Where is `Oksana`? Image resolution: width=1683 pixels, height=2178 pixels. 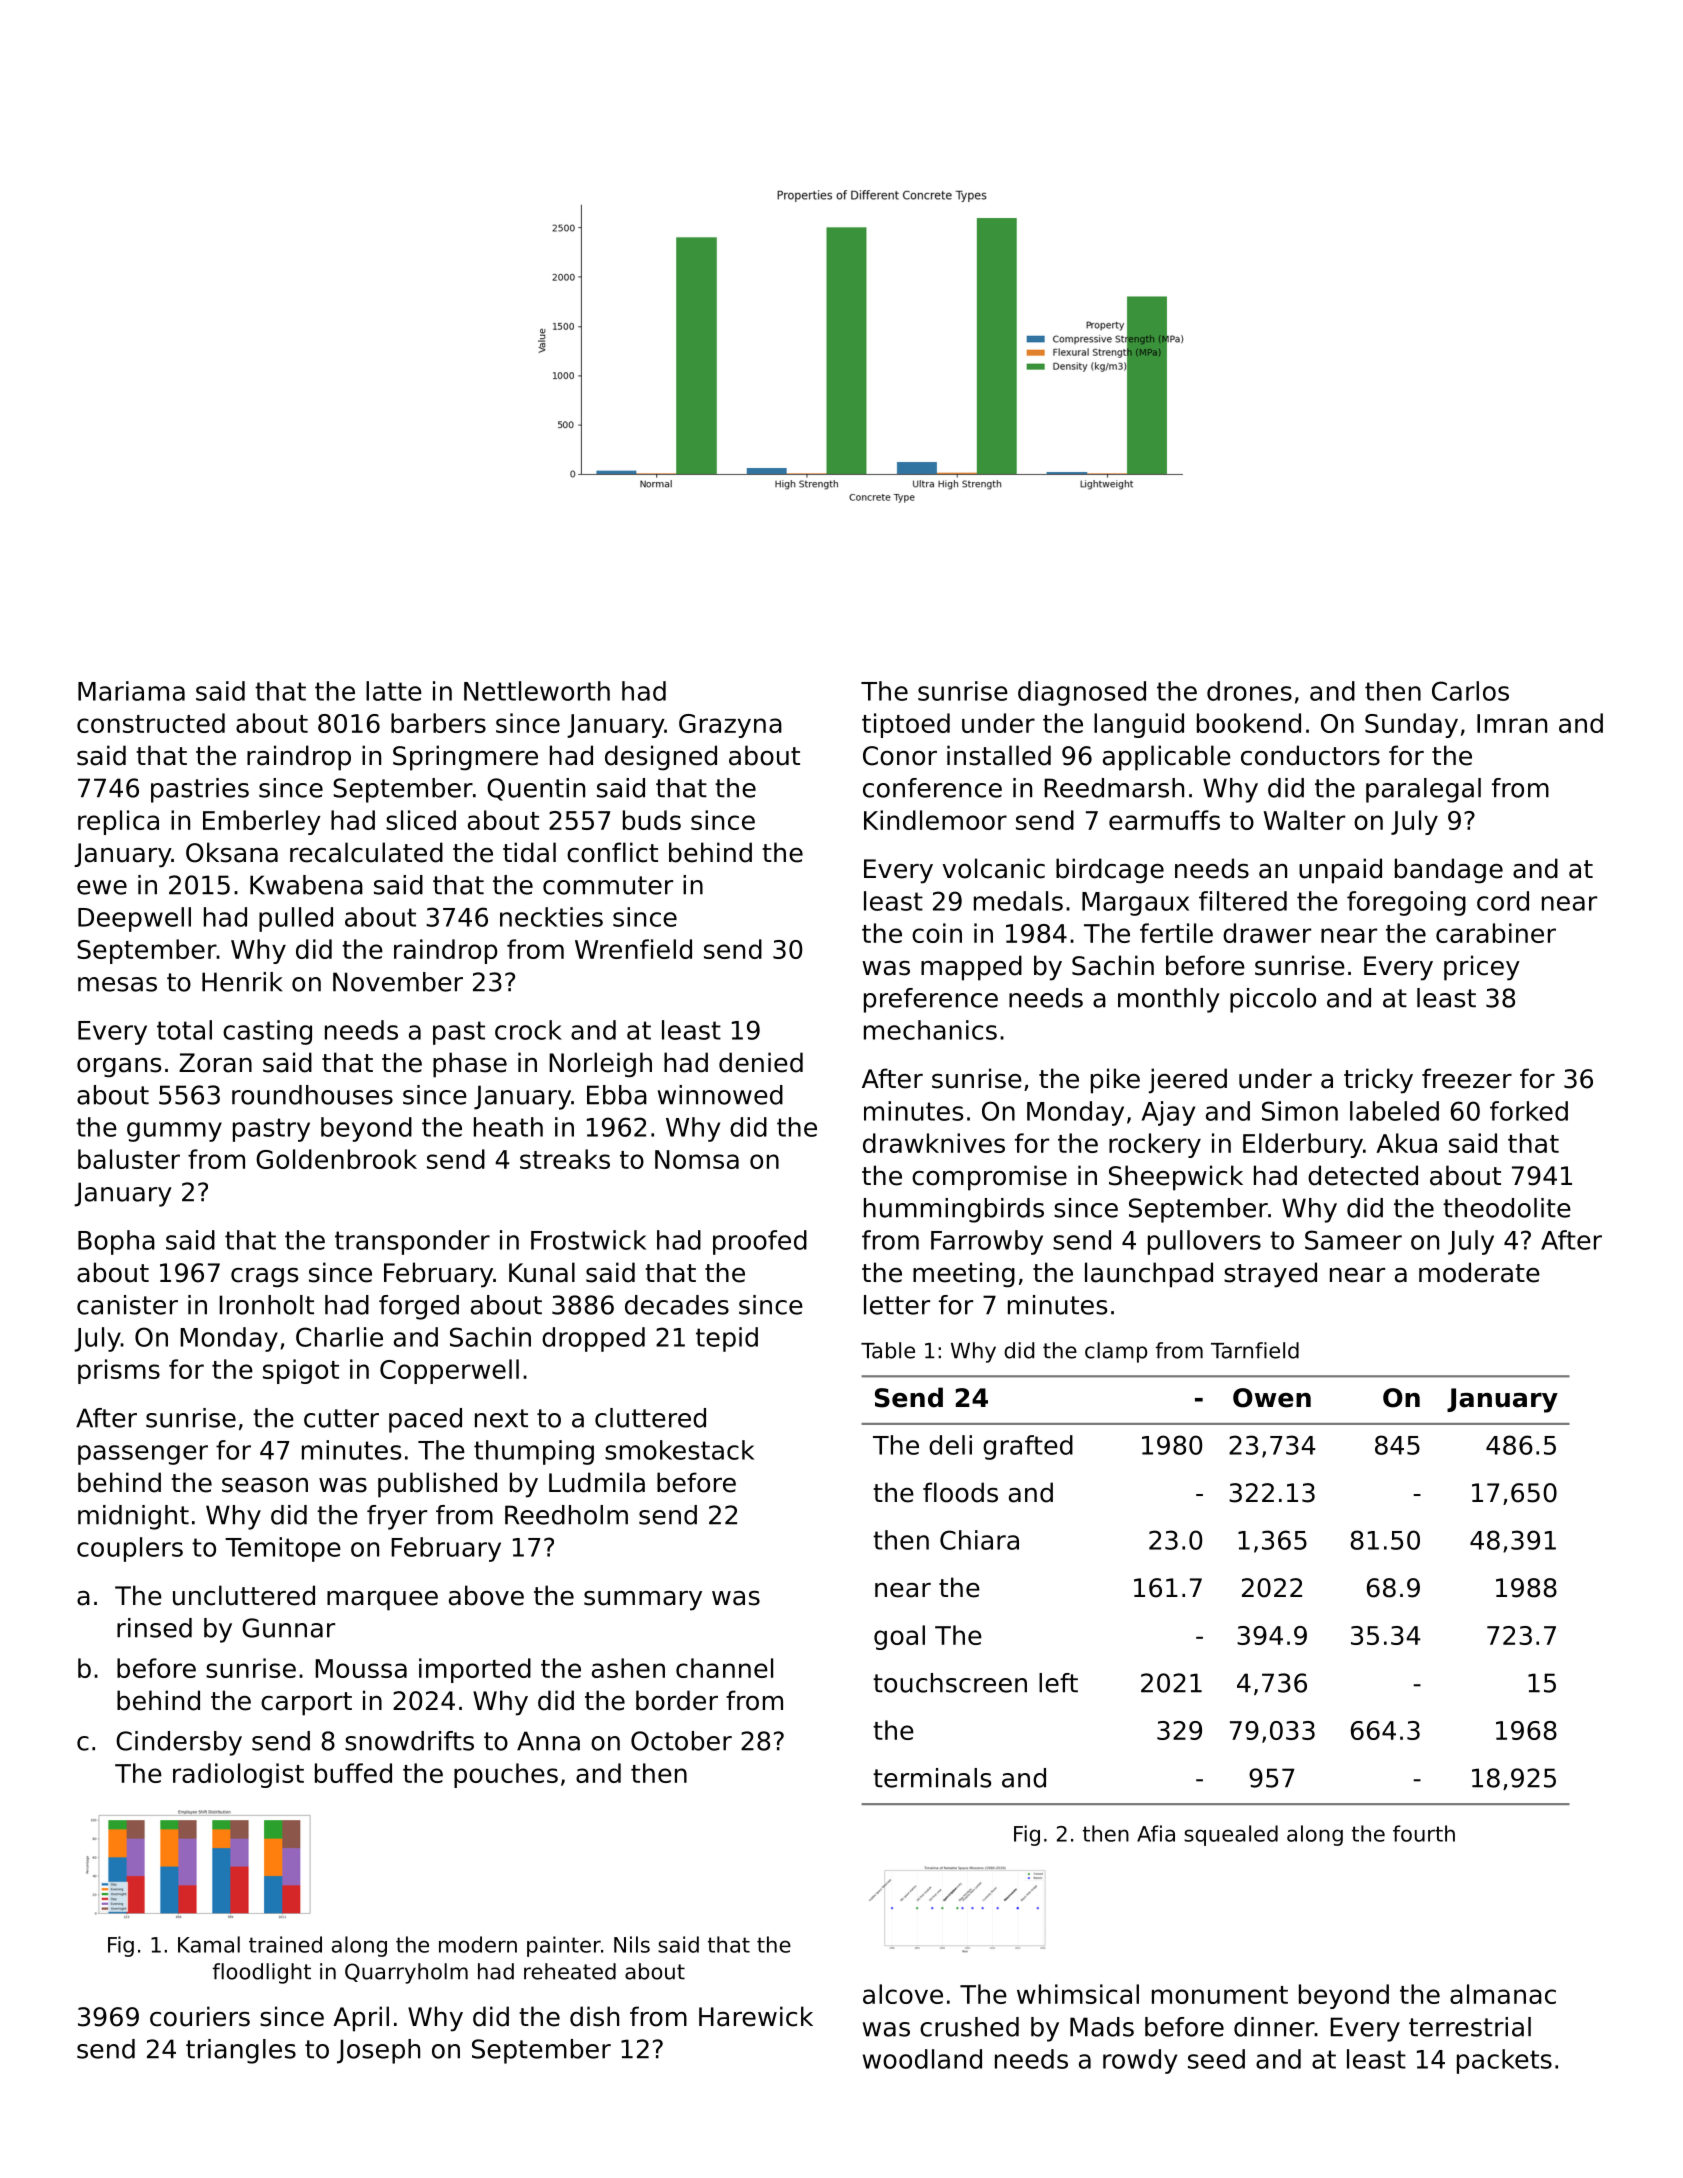
Oksana is located at coordinates (232, 852).
